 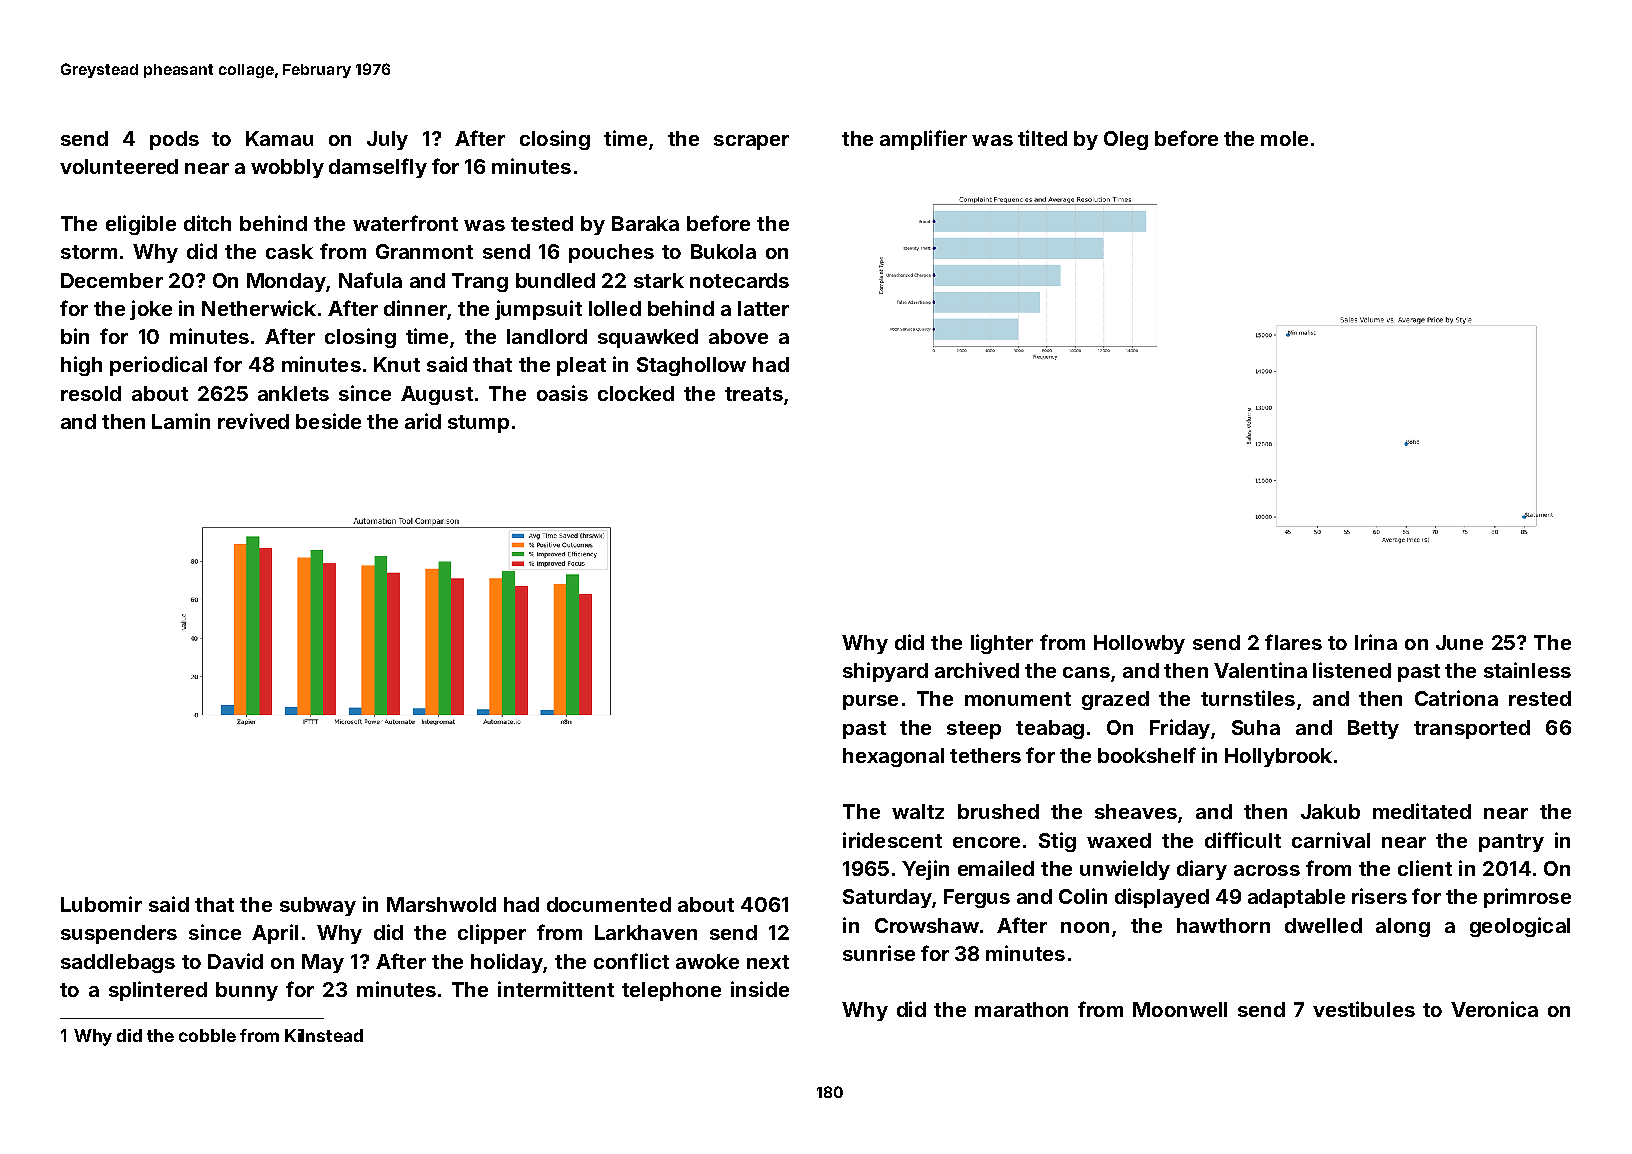 What do you see at coordinates (1494, 1009) in the image?
I see `Veronica` at bounding box center [1494, 1009].
